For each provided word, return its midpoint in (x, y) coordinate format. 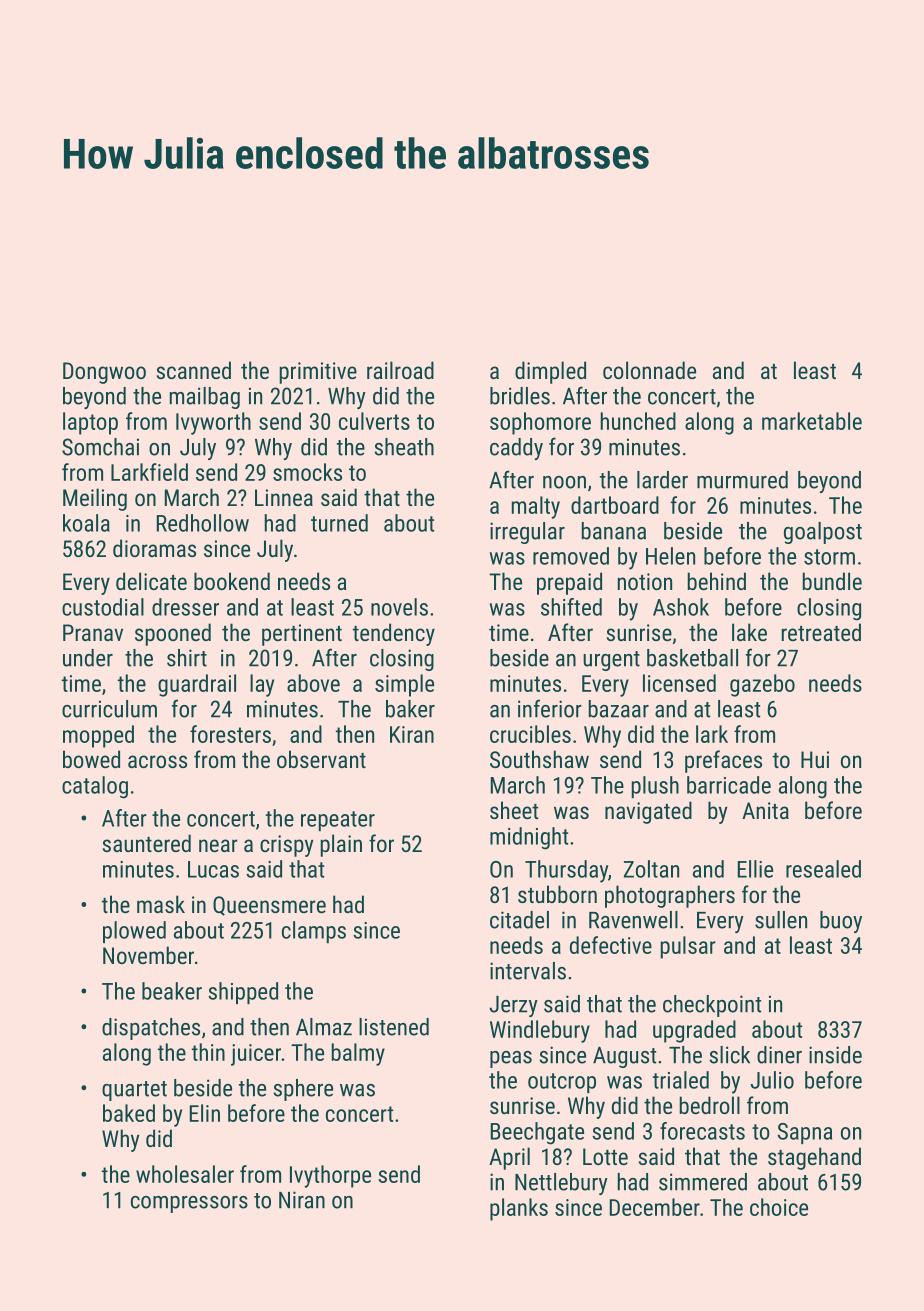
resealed (823, 869)
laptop (90, 423)
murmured (742, 480)
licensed (679, 683)
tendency (394, 634)
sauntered (147, 843)
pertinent (302, 635)
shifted (571, 607)
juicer (256, 1055)
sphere (303, 1090)
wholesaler (185, 1174)
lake (749, 632)
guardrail (197, 685)
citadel (519, 920)
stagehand (814, 1158)
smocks (307, 472)
